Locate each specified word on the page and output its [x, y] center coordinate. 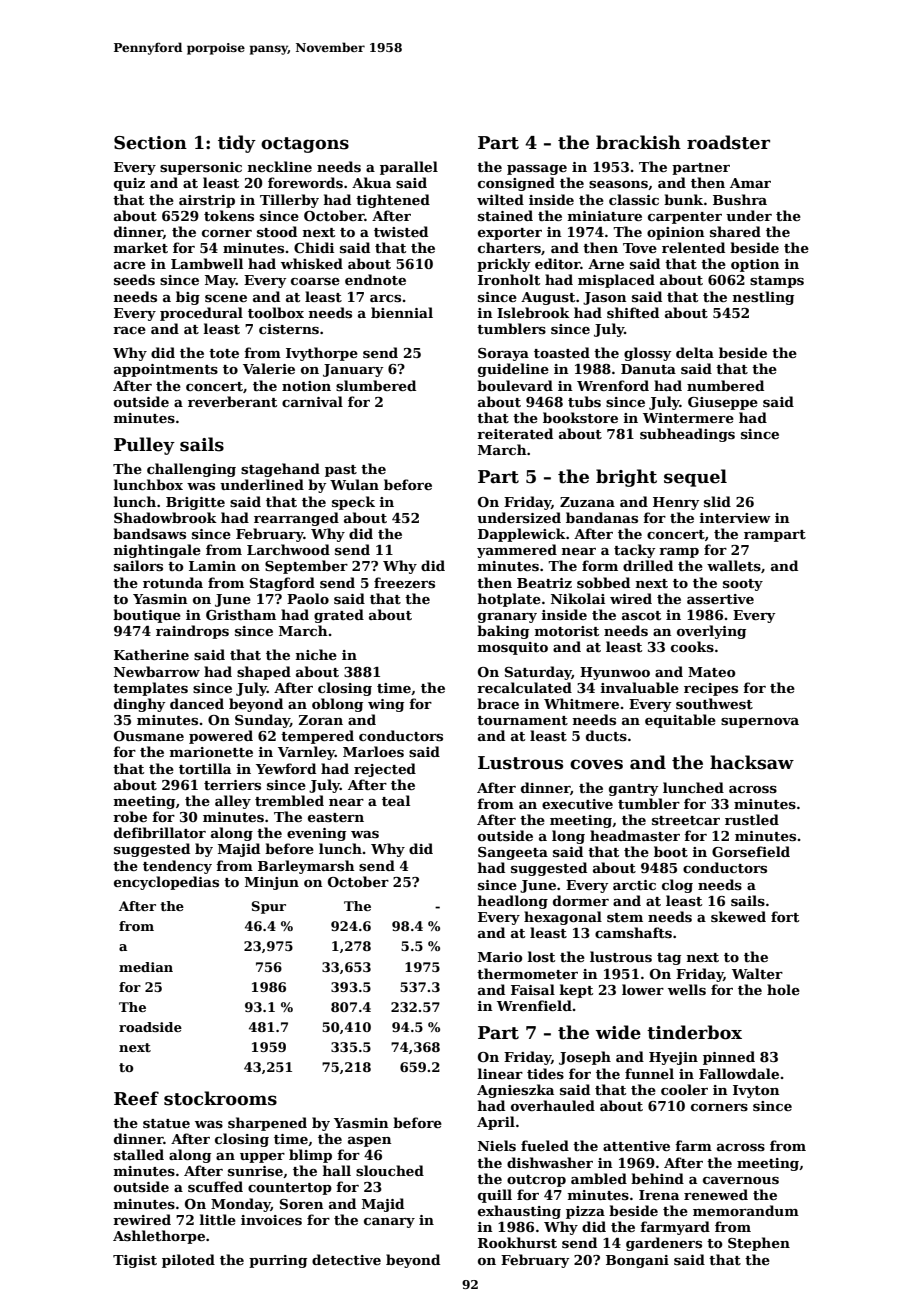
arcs [385, 298]
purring [278, 1261]
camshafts [633, 932]
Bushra [740, 199]
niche [316, 654]
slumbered [376, 385]
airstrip [207, 201]
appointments [166, 370]
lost [541, 956]
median [146, 967]
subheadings [687, 435]
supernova [760, 723]
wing [386, 705]
